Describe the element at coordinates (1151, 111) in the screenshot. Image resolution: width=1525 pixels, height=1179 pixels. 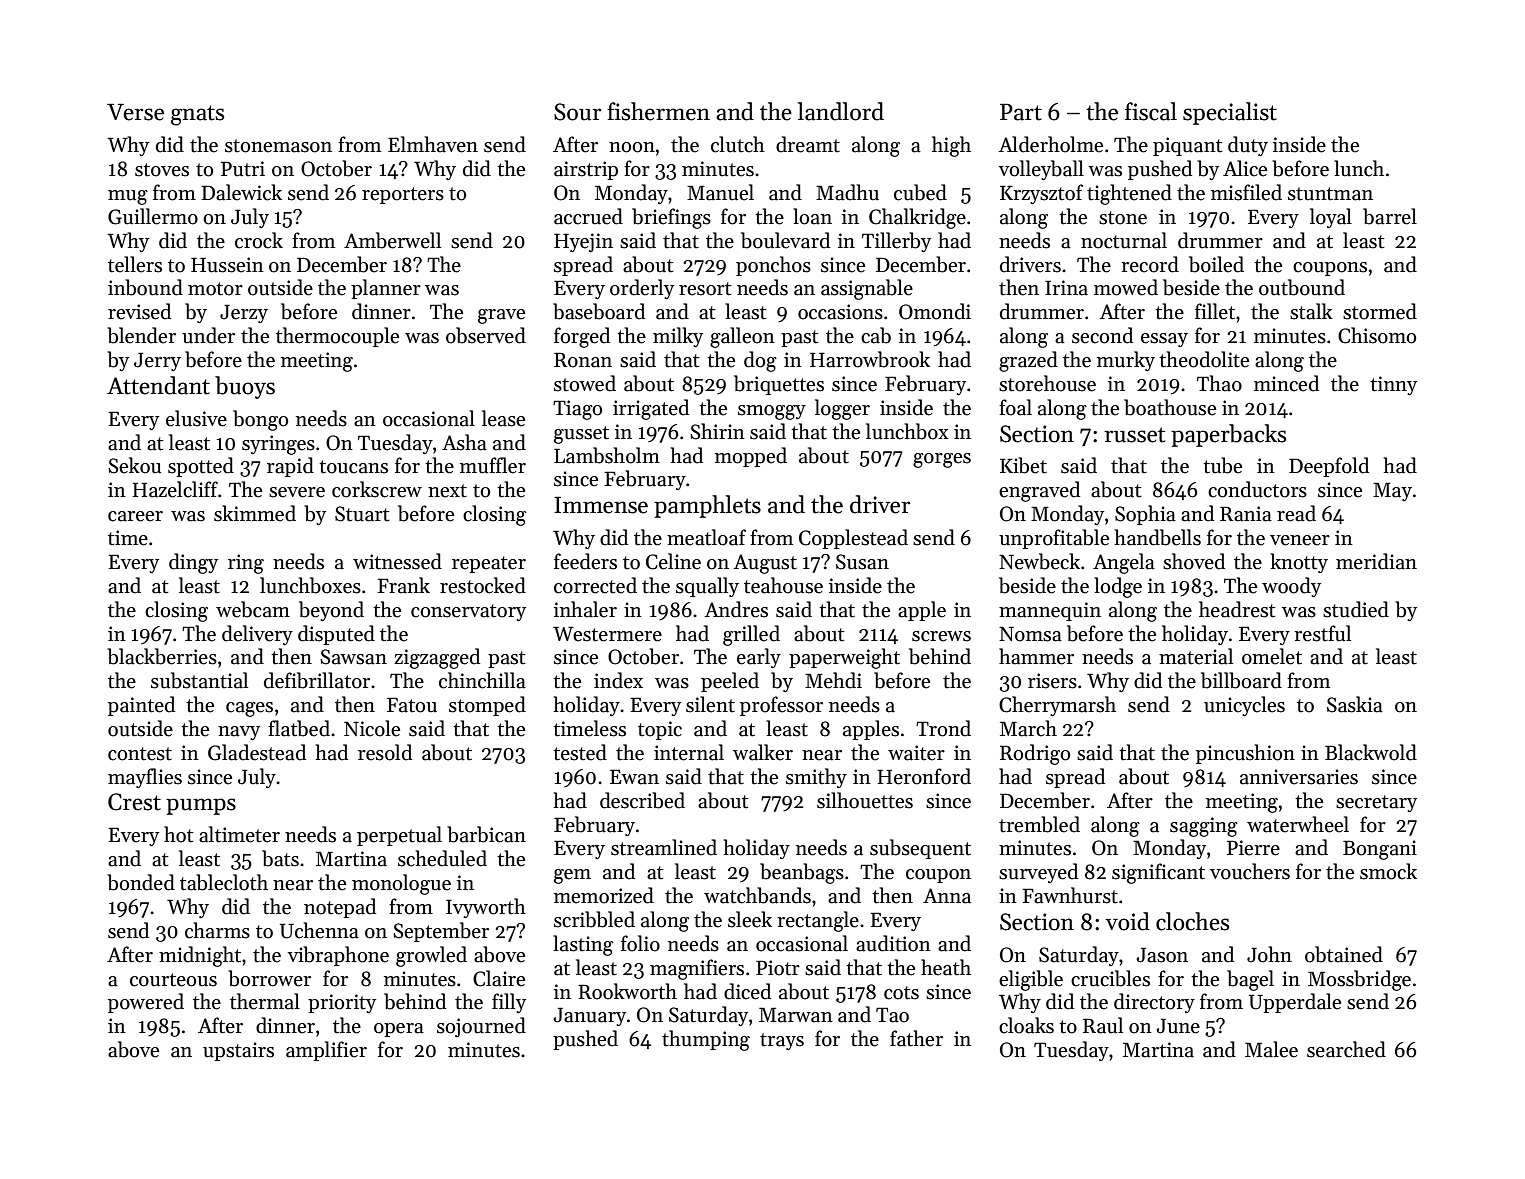
I see `fiscal` at that location.
